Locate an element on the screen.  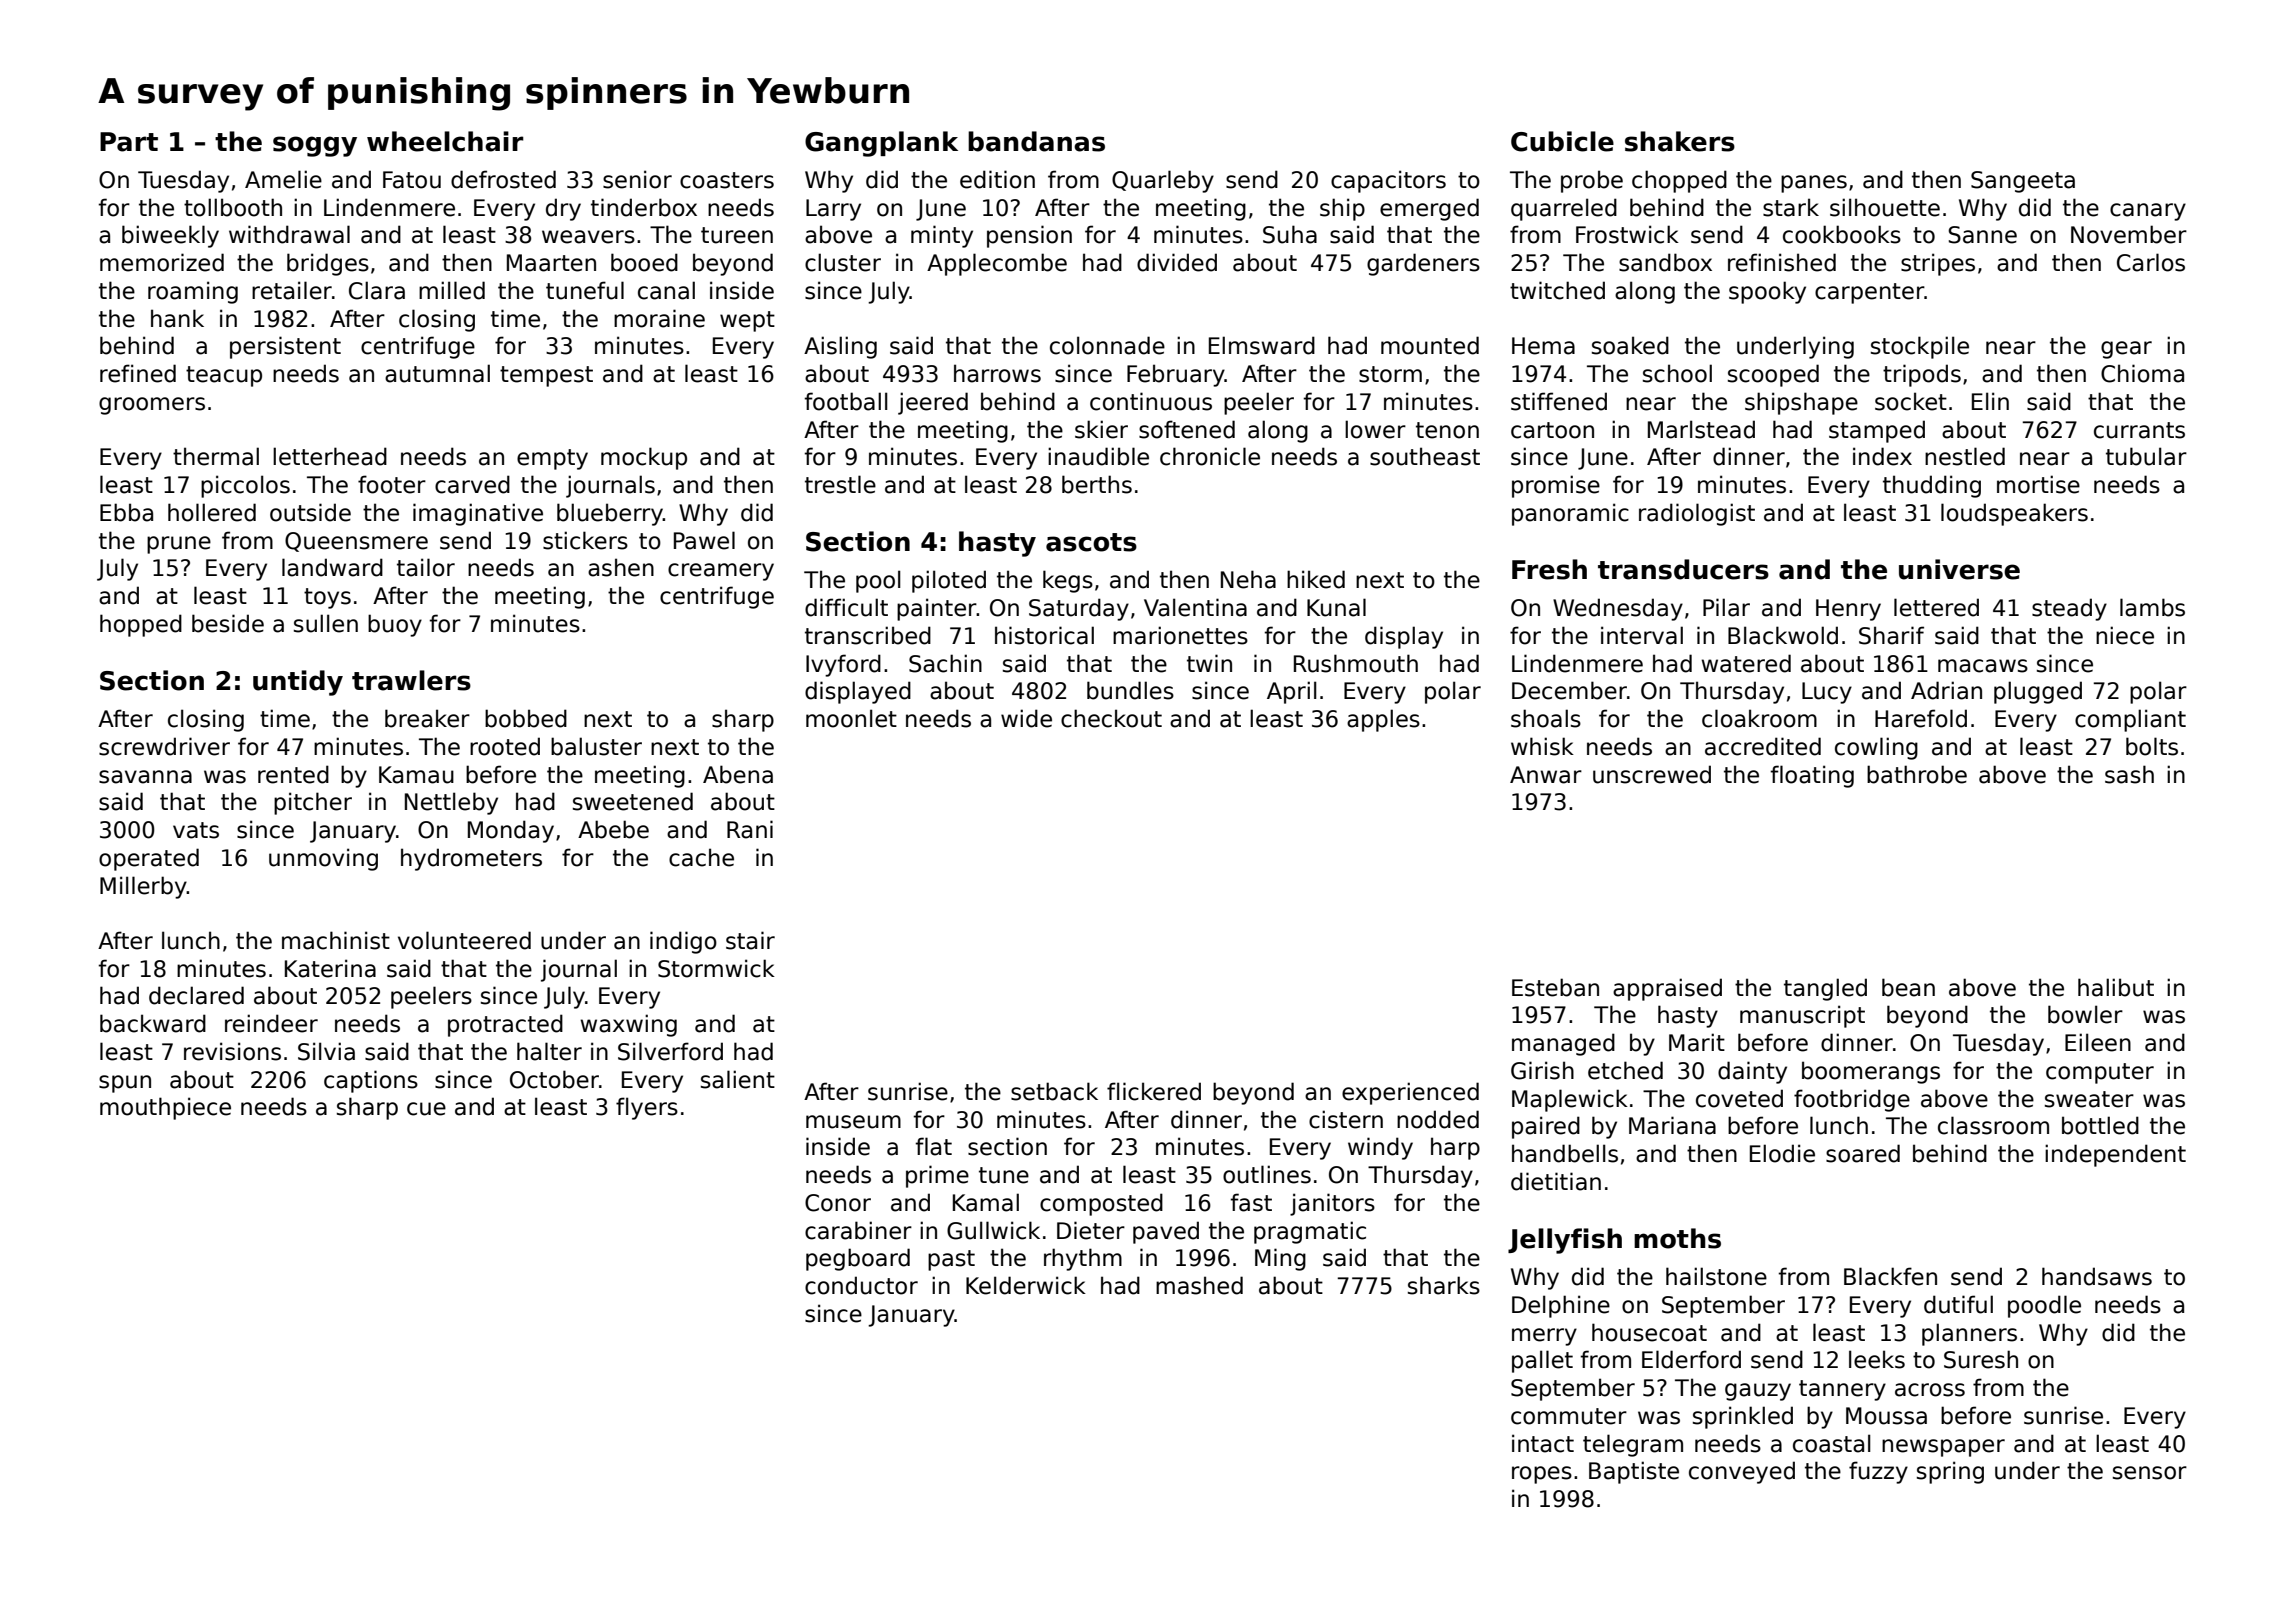
untidy is located at coordinates (298, 683).
